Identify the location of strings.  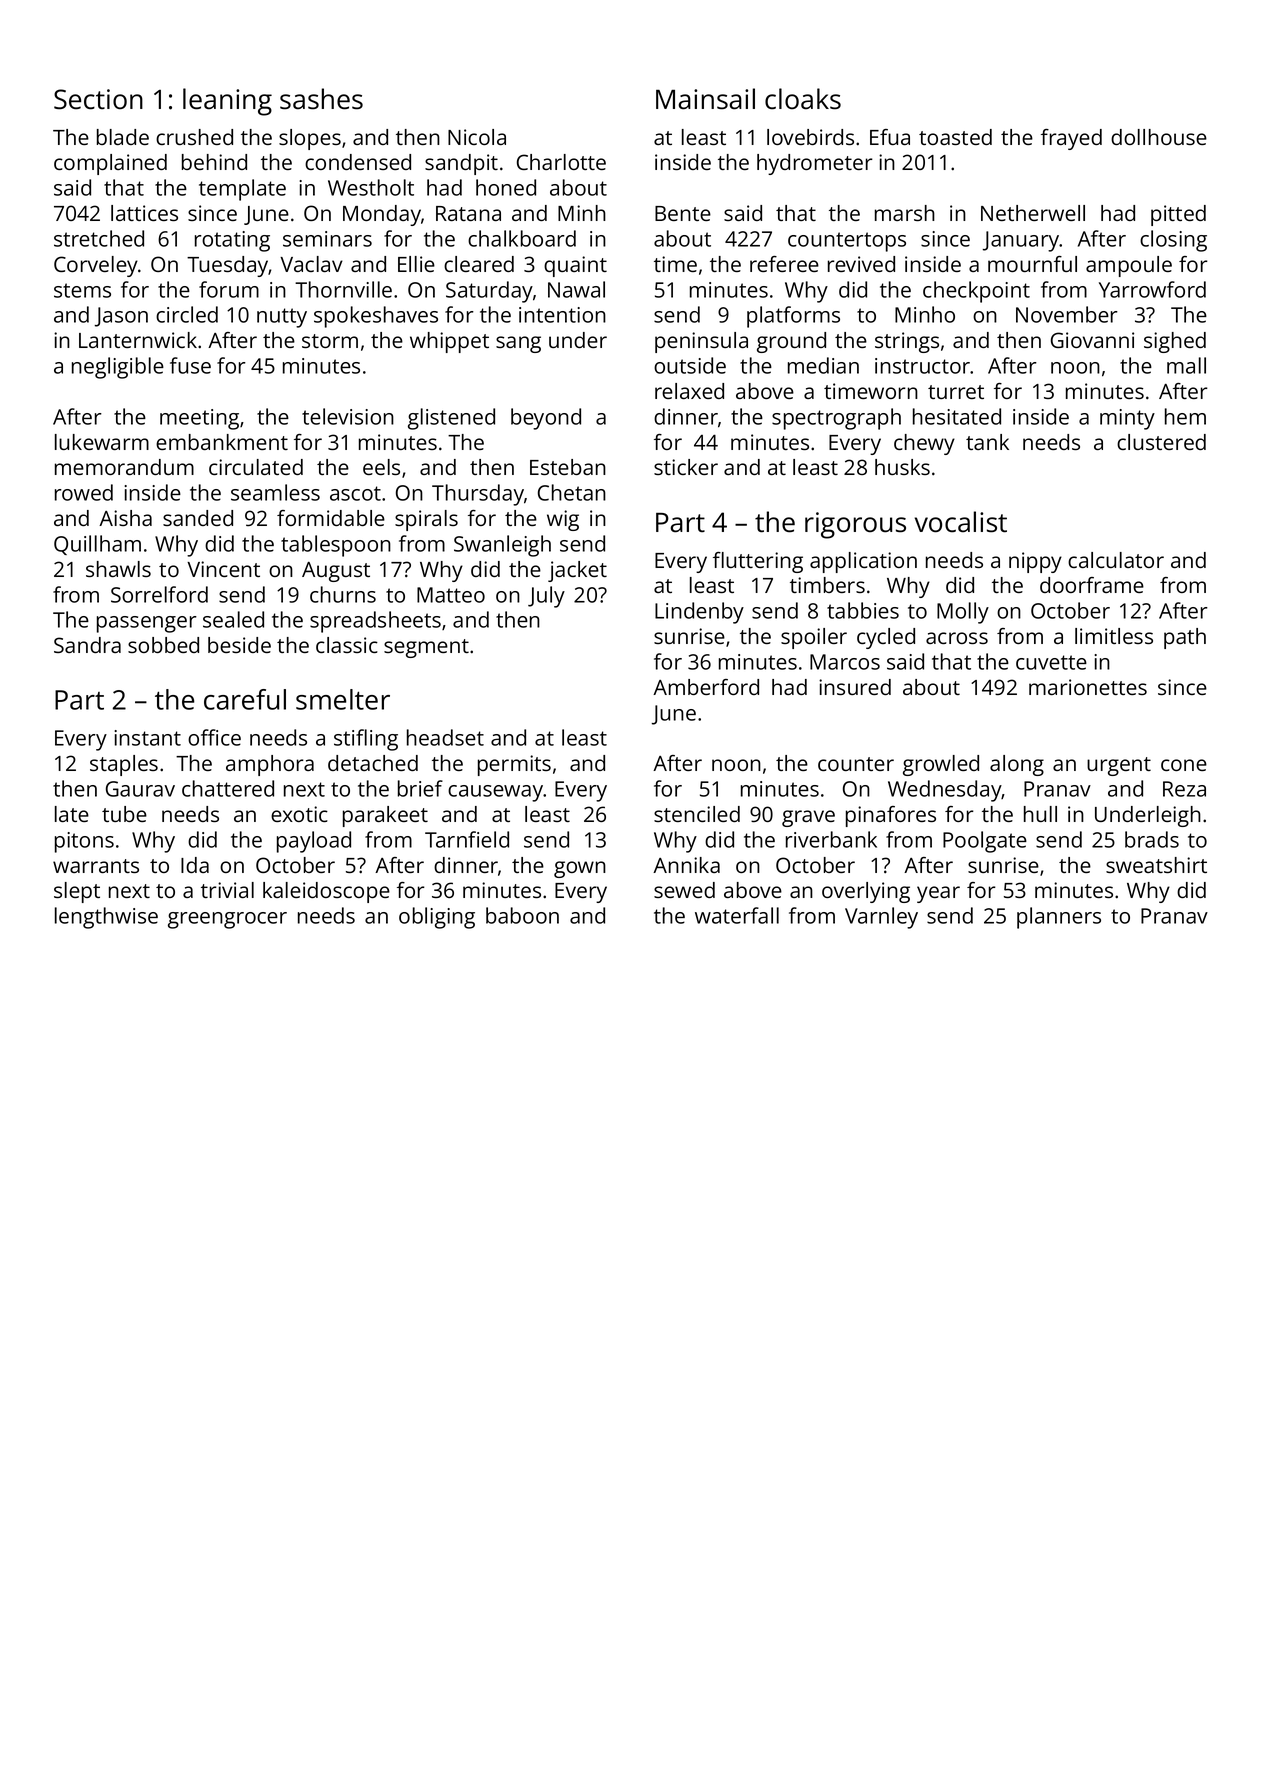
(907, 342).
